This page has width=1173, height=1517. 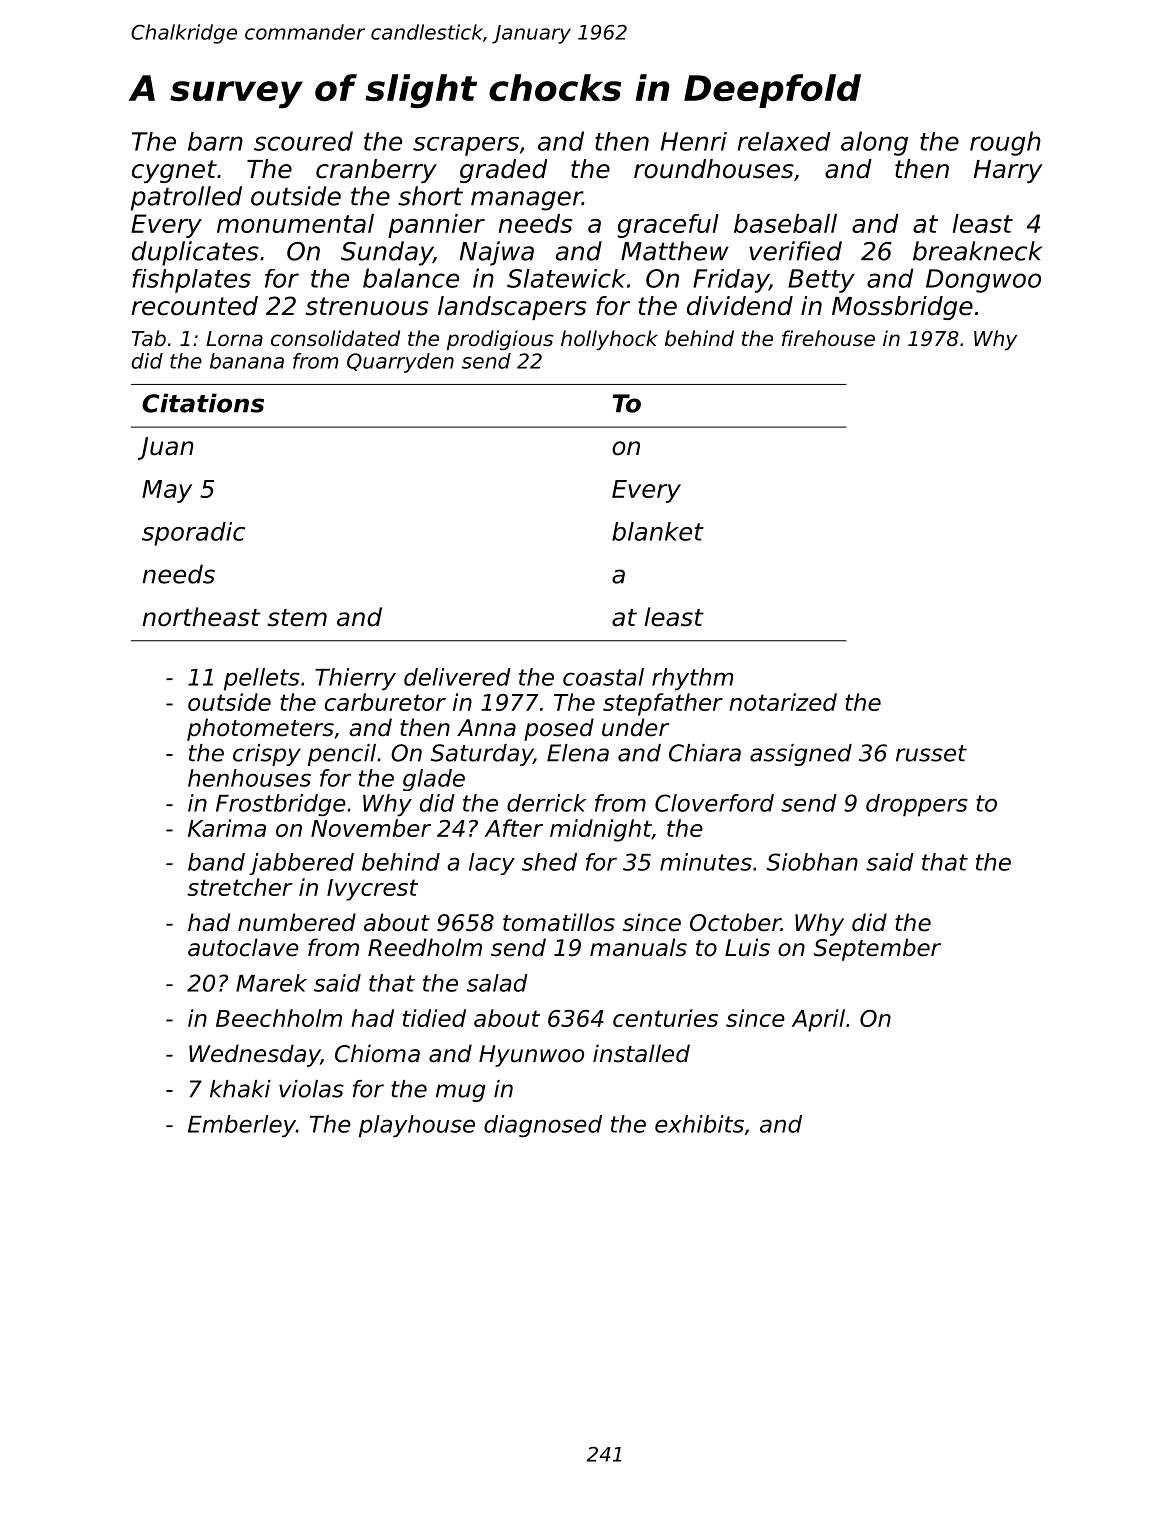 I want to click on banana, so click(x=247, y=361).
